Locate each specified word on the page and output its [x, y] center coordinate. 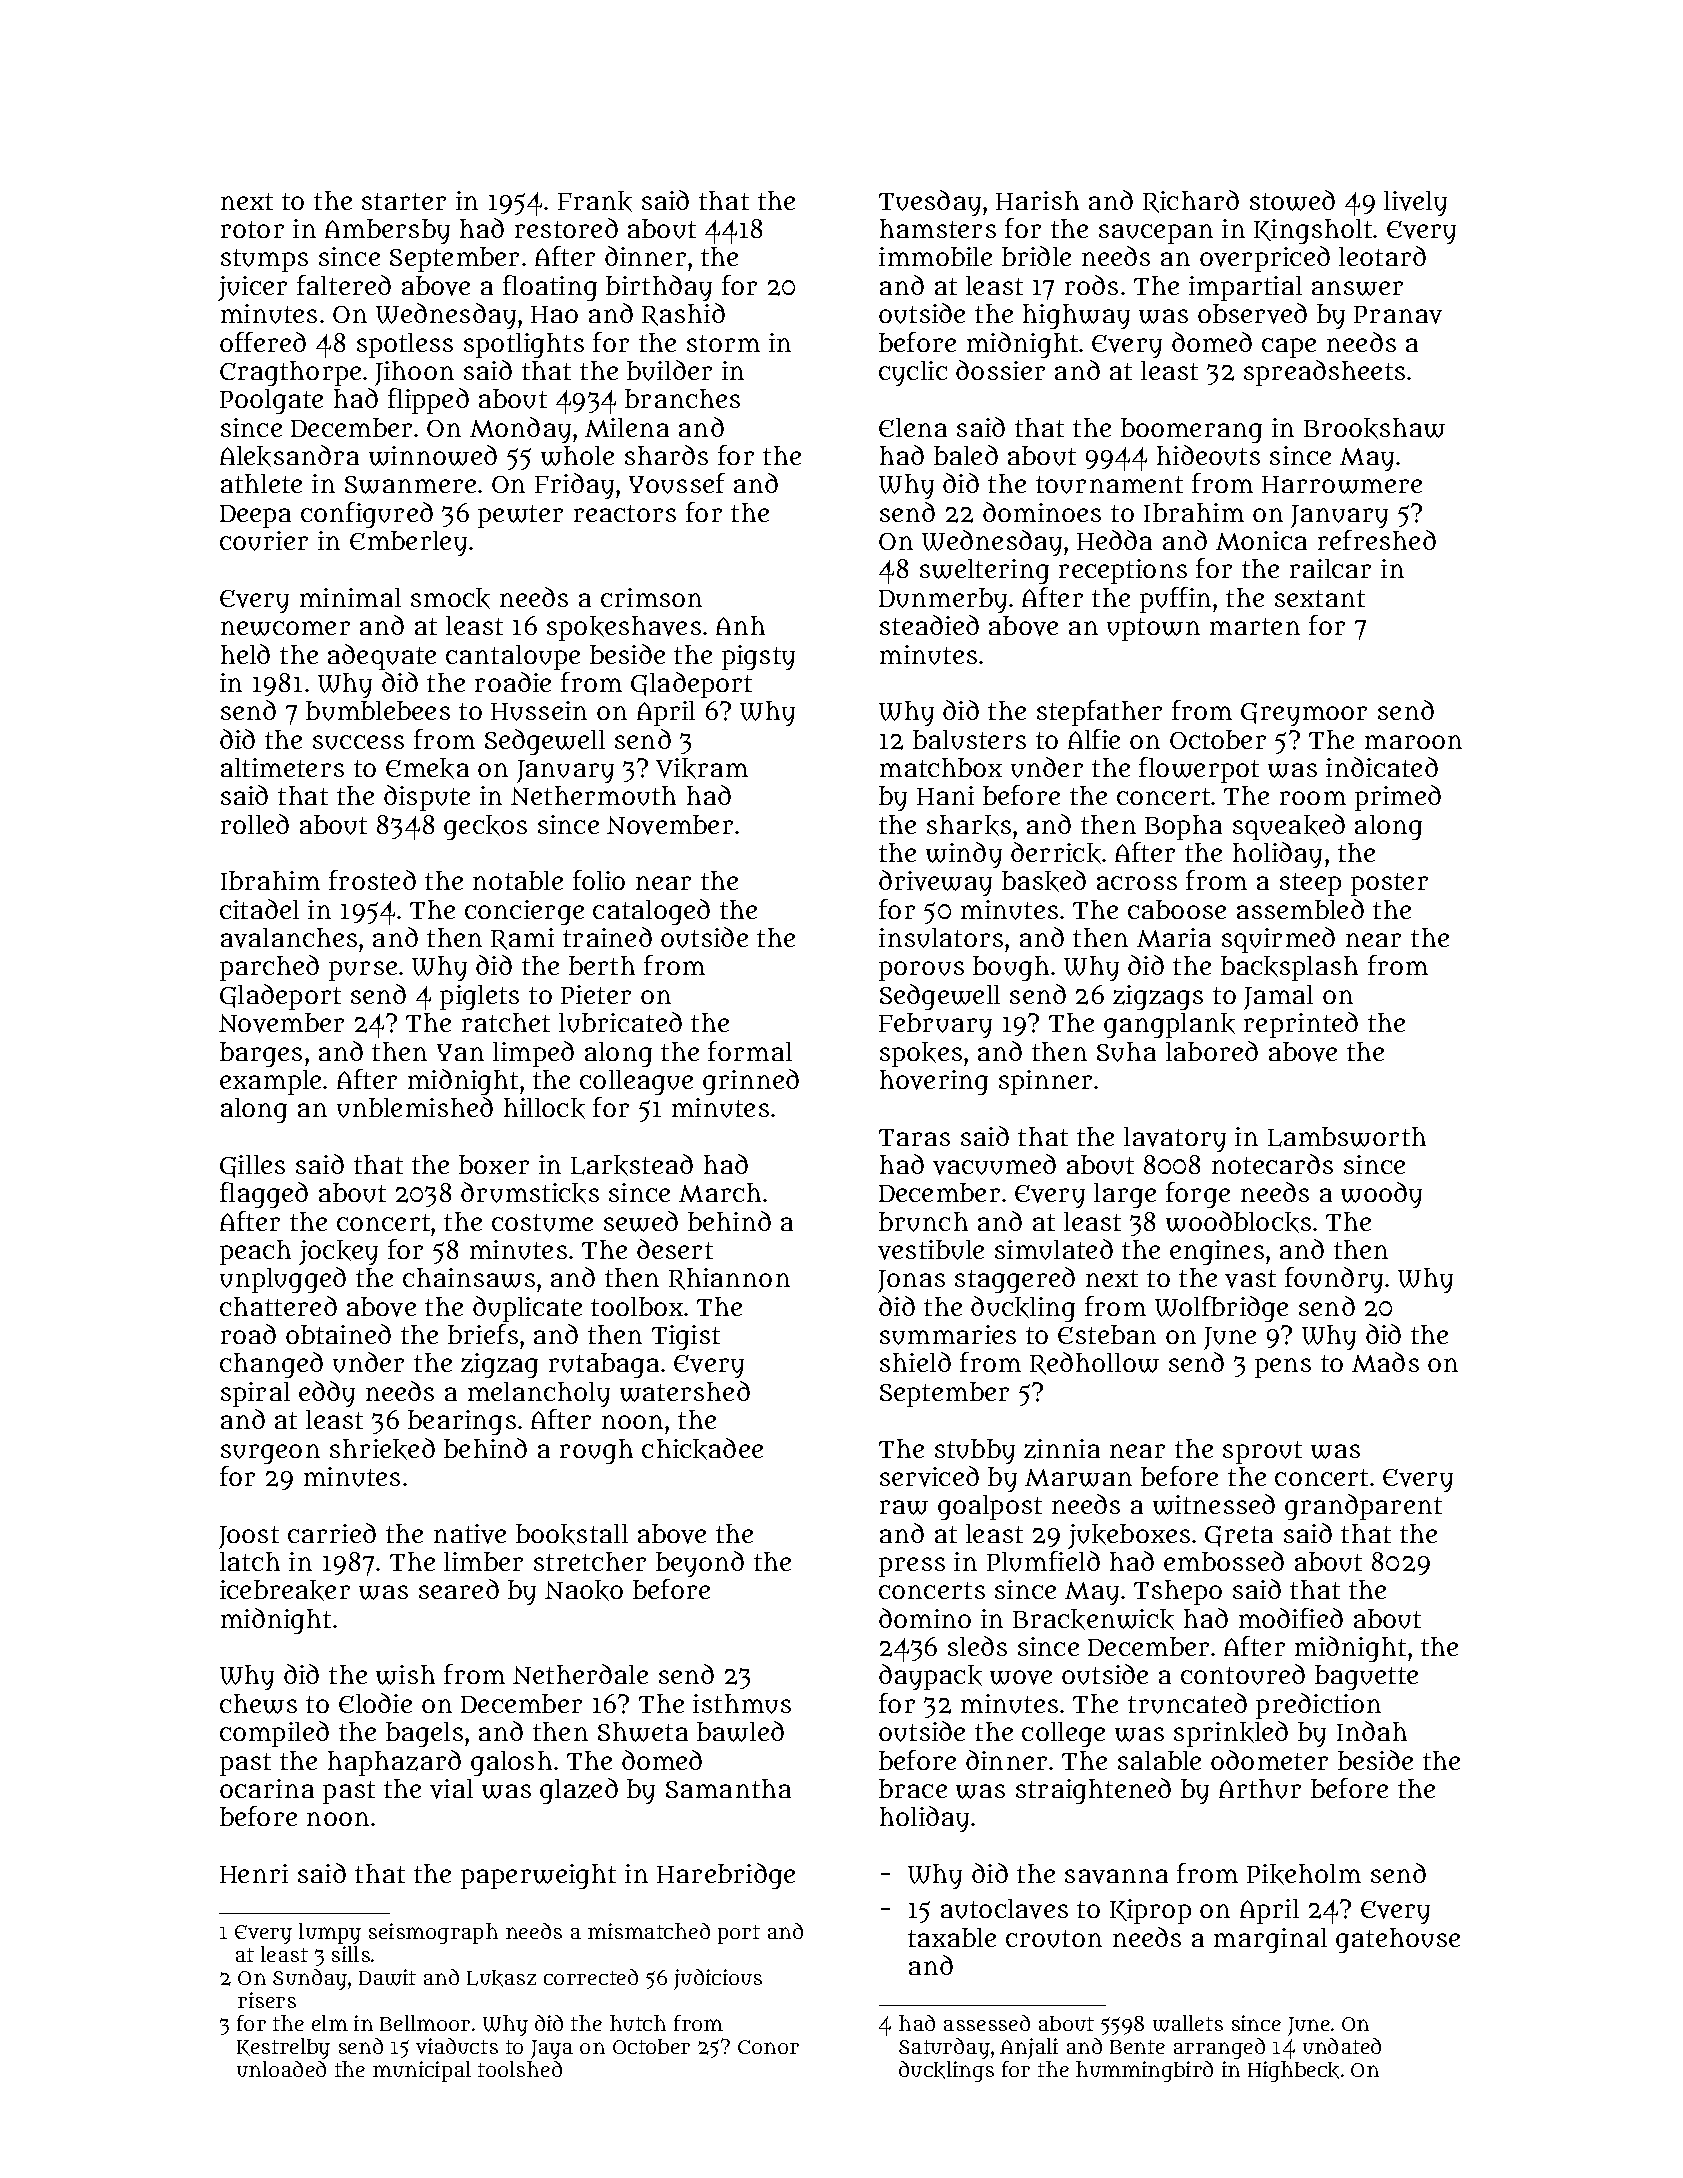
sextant [1320, 598]
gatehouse [1398, 1940]
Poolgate [271, 401]
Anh [740, 625]
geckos [485, 827]
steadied [929, 625]
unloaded [281, 2069]
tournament [1109, 485]
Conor [768, 2047]
